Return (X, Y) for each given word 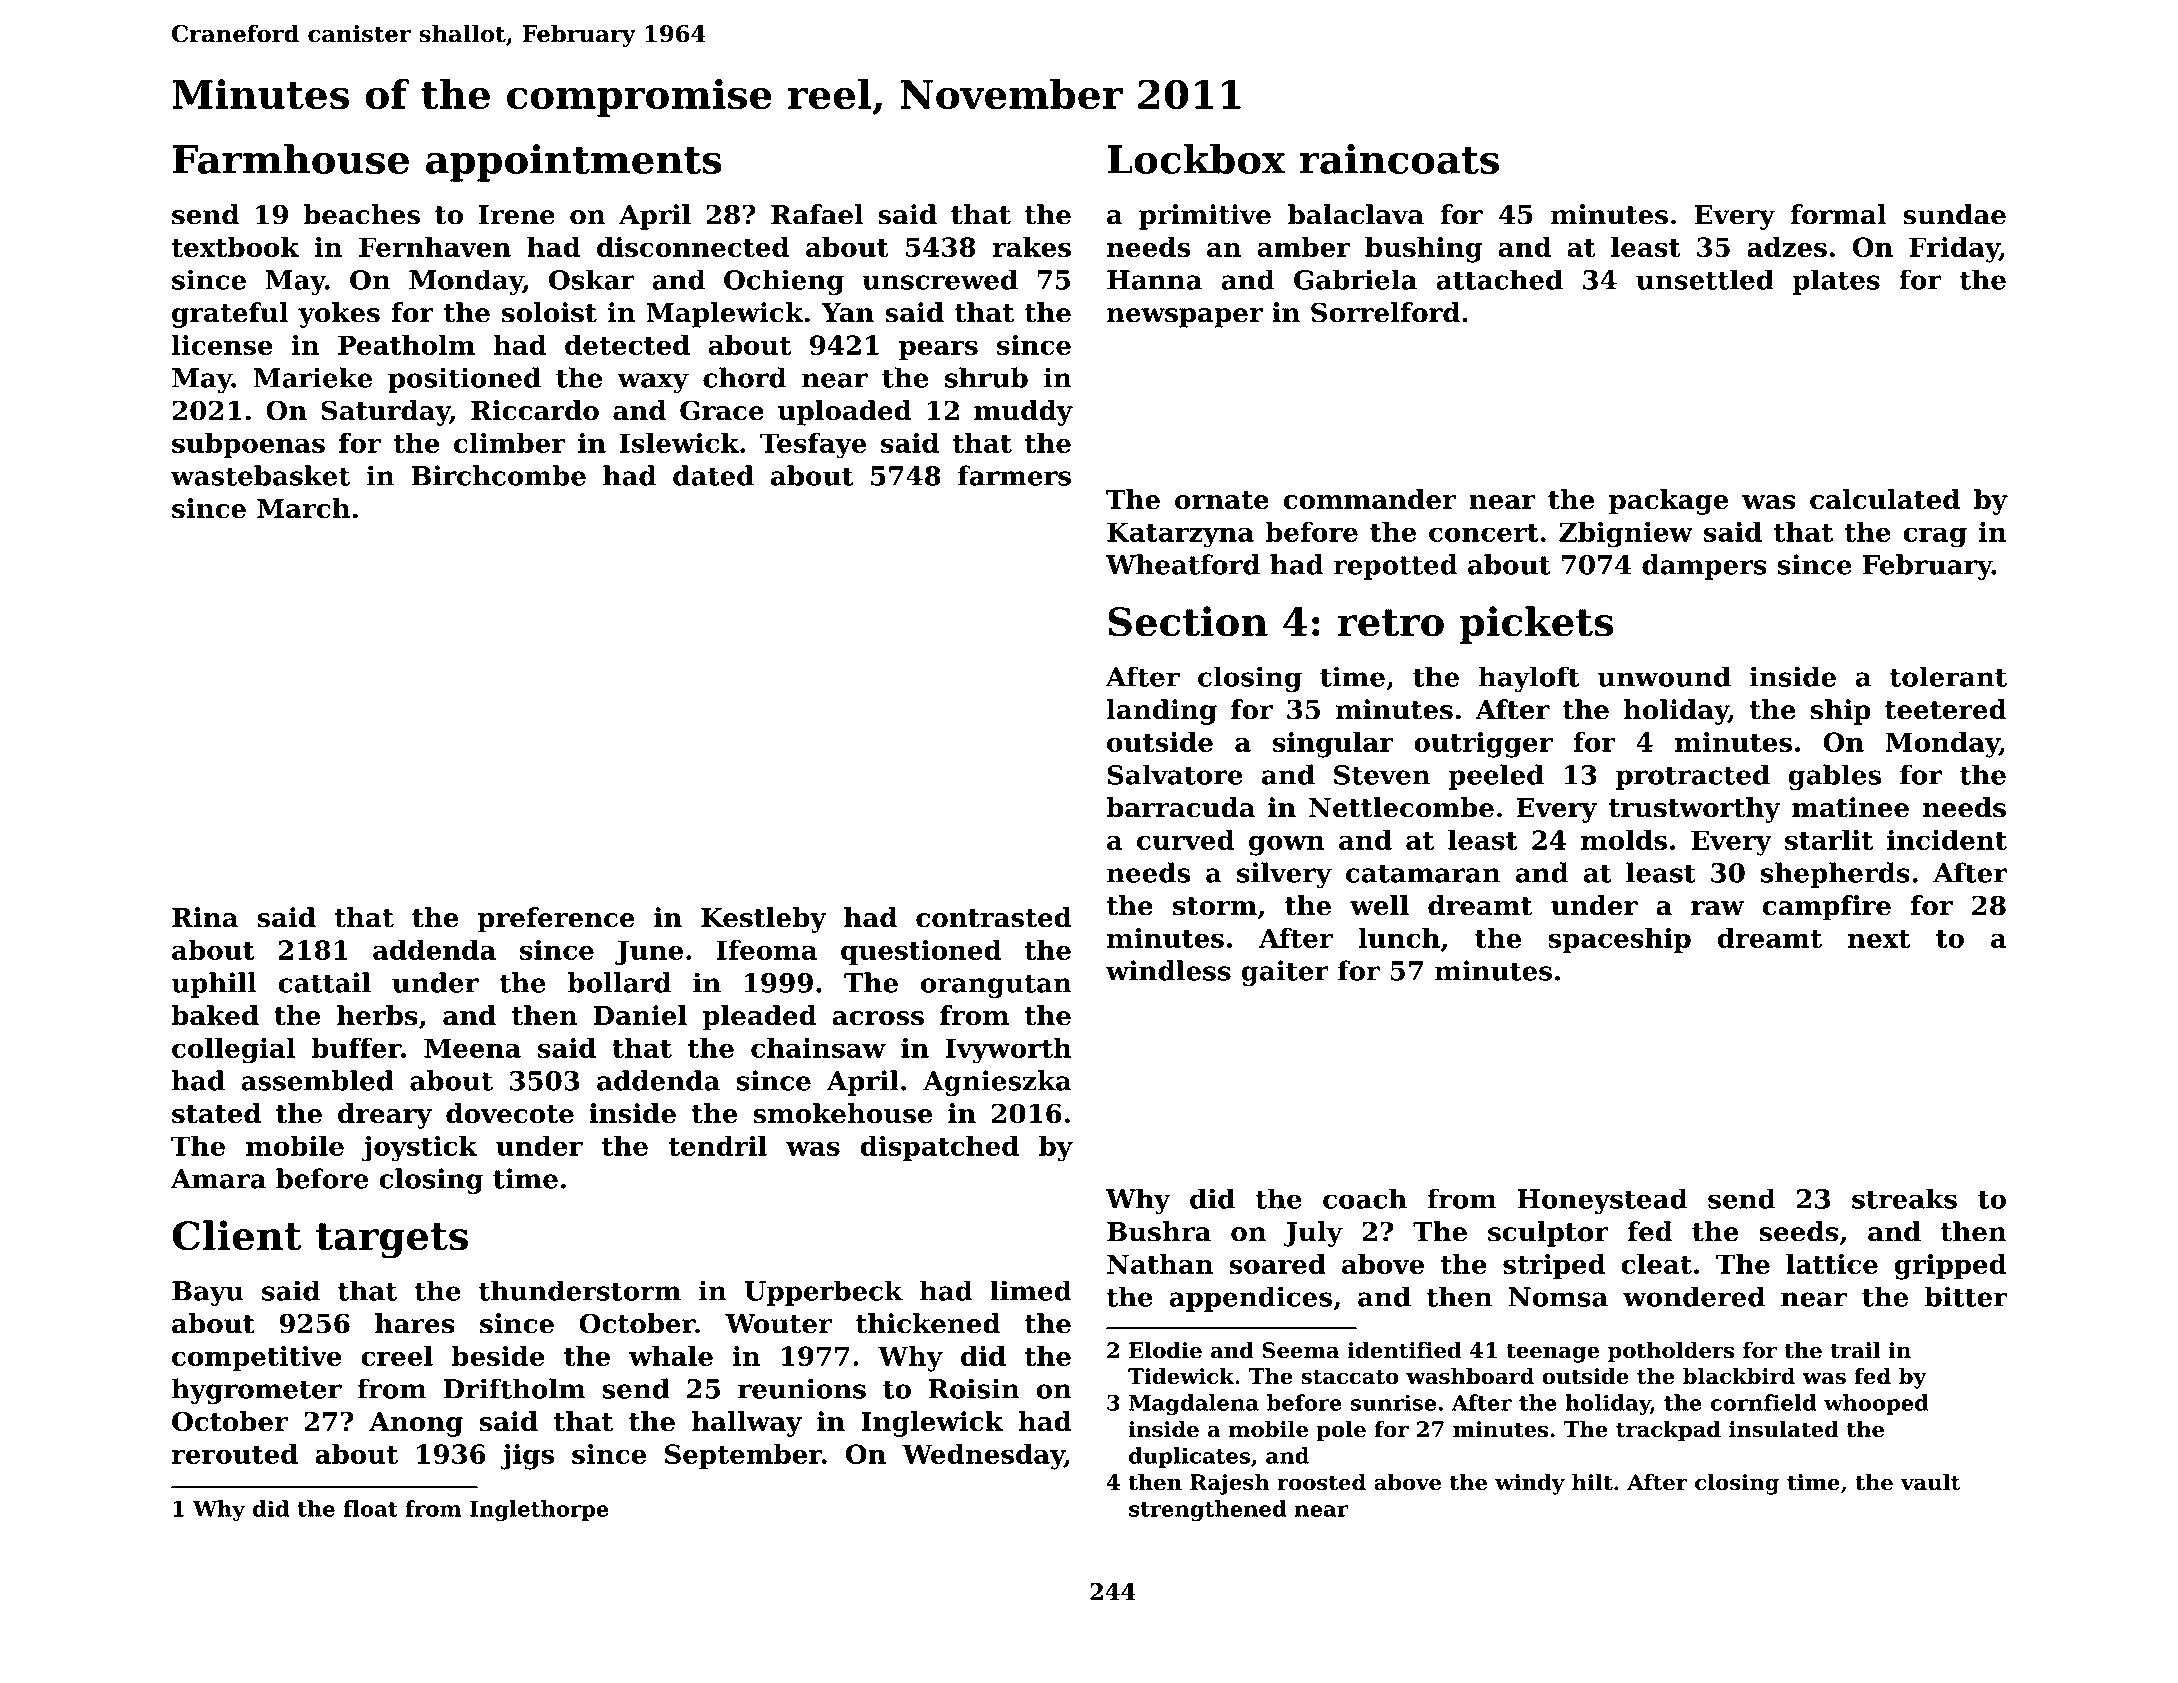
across (878, 1018)
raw (1717, 908)
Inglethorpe (539, 1510)
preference (556, 920)
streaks (1904, 1198)
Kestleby (763, 920)
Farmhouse (291, 159)
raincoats (1399, 159)
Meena (472, 1048)
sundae (1954, 214)
